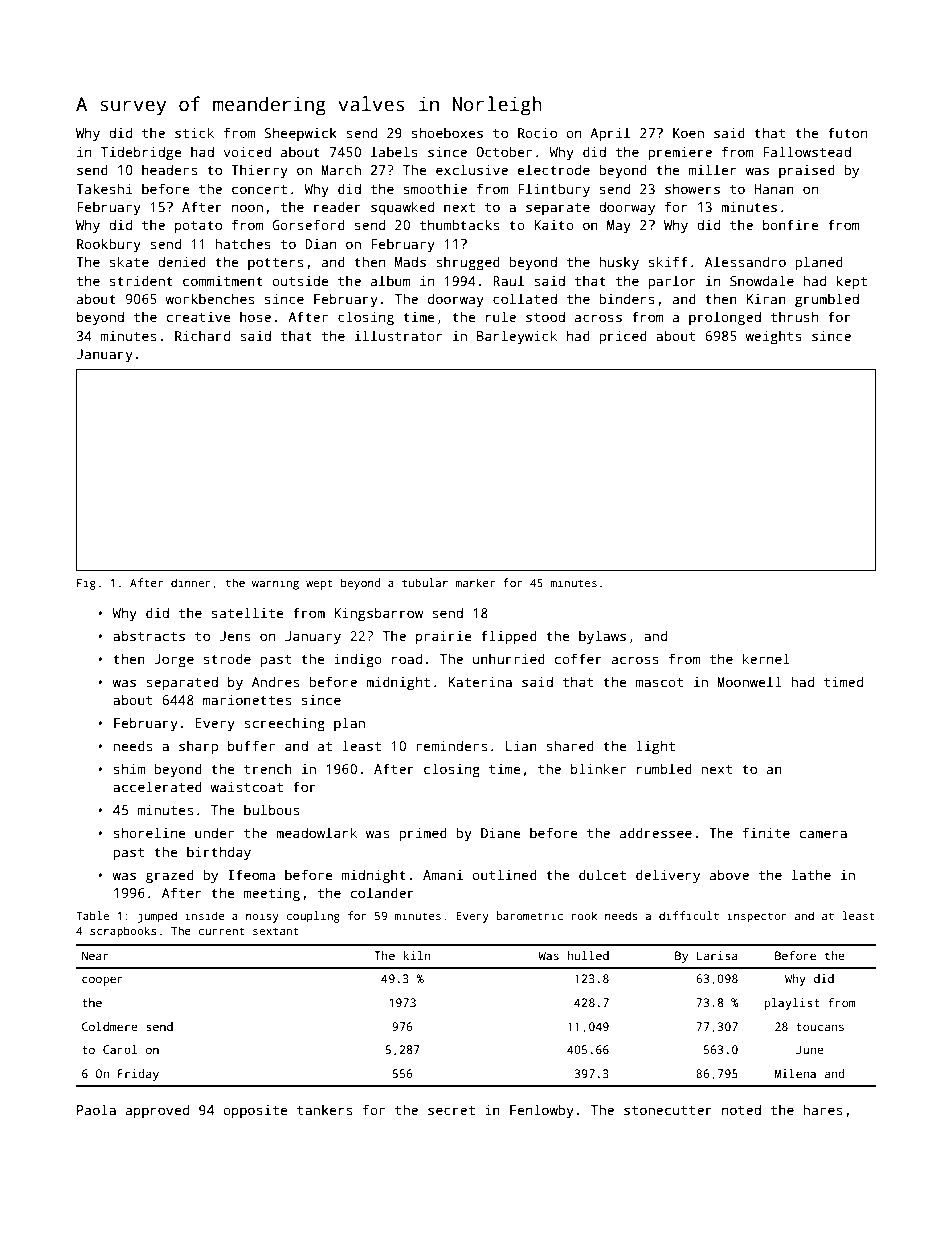 The height and width of the document is (1233, 952). Describe the element at coordinates (194, 132) in the document. I see `stick` at that location.
